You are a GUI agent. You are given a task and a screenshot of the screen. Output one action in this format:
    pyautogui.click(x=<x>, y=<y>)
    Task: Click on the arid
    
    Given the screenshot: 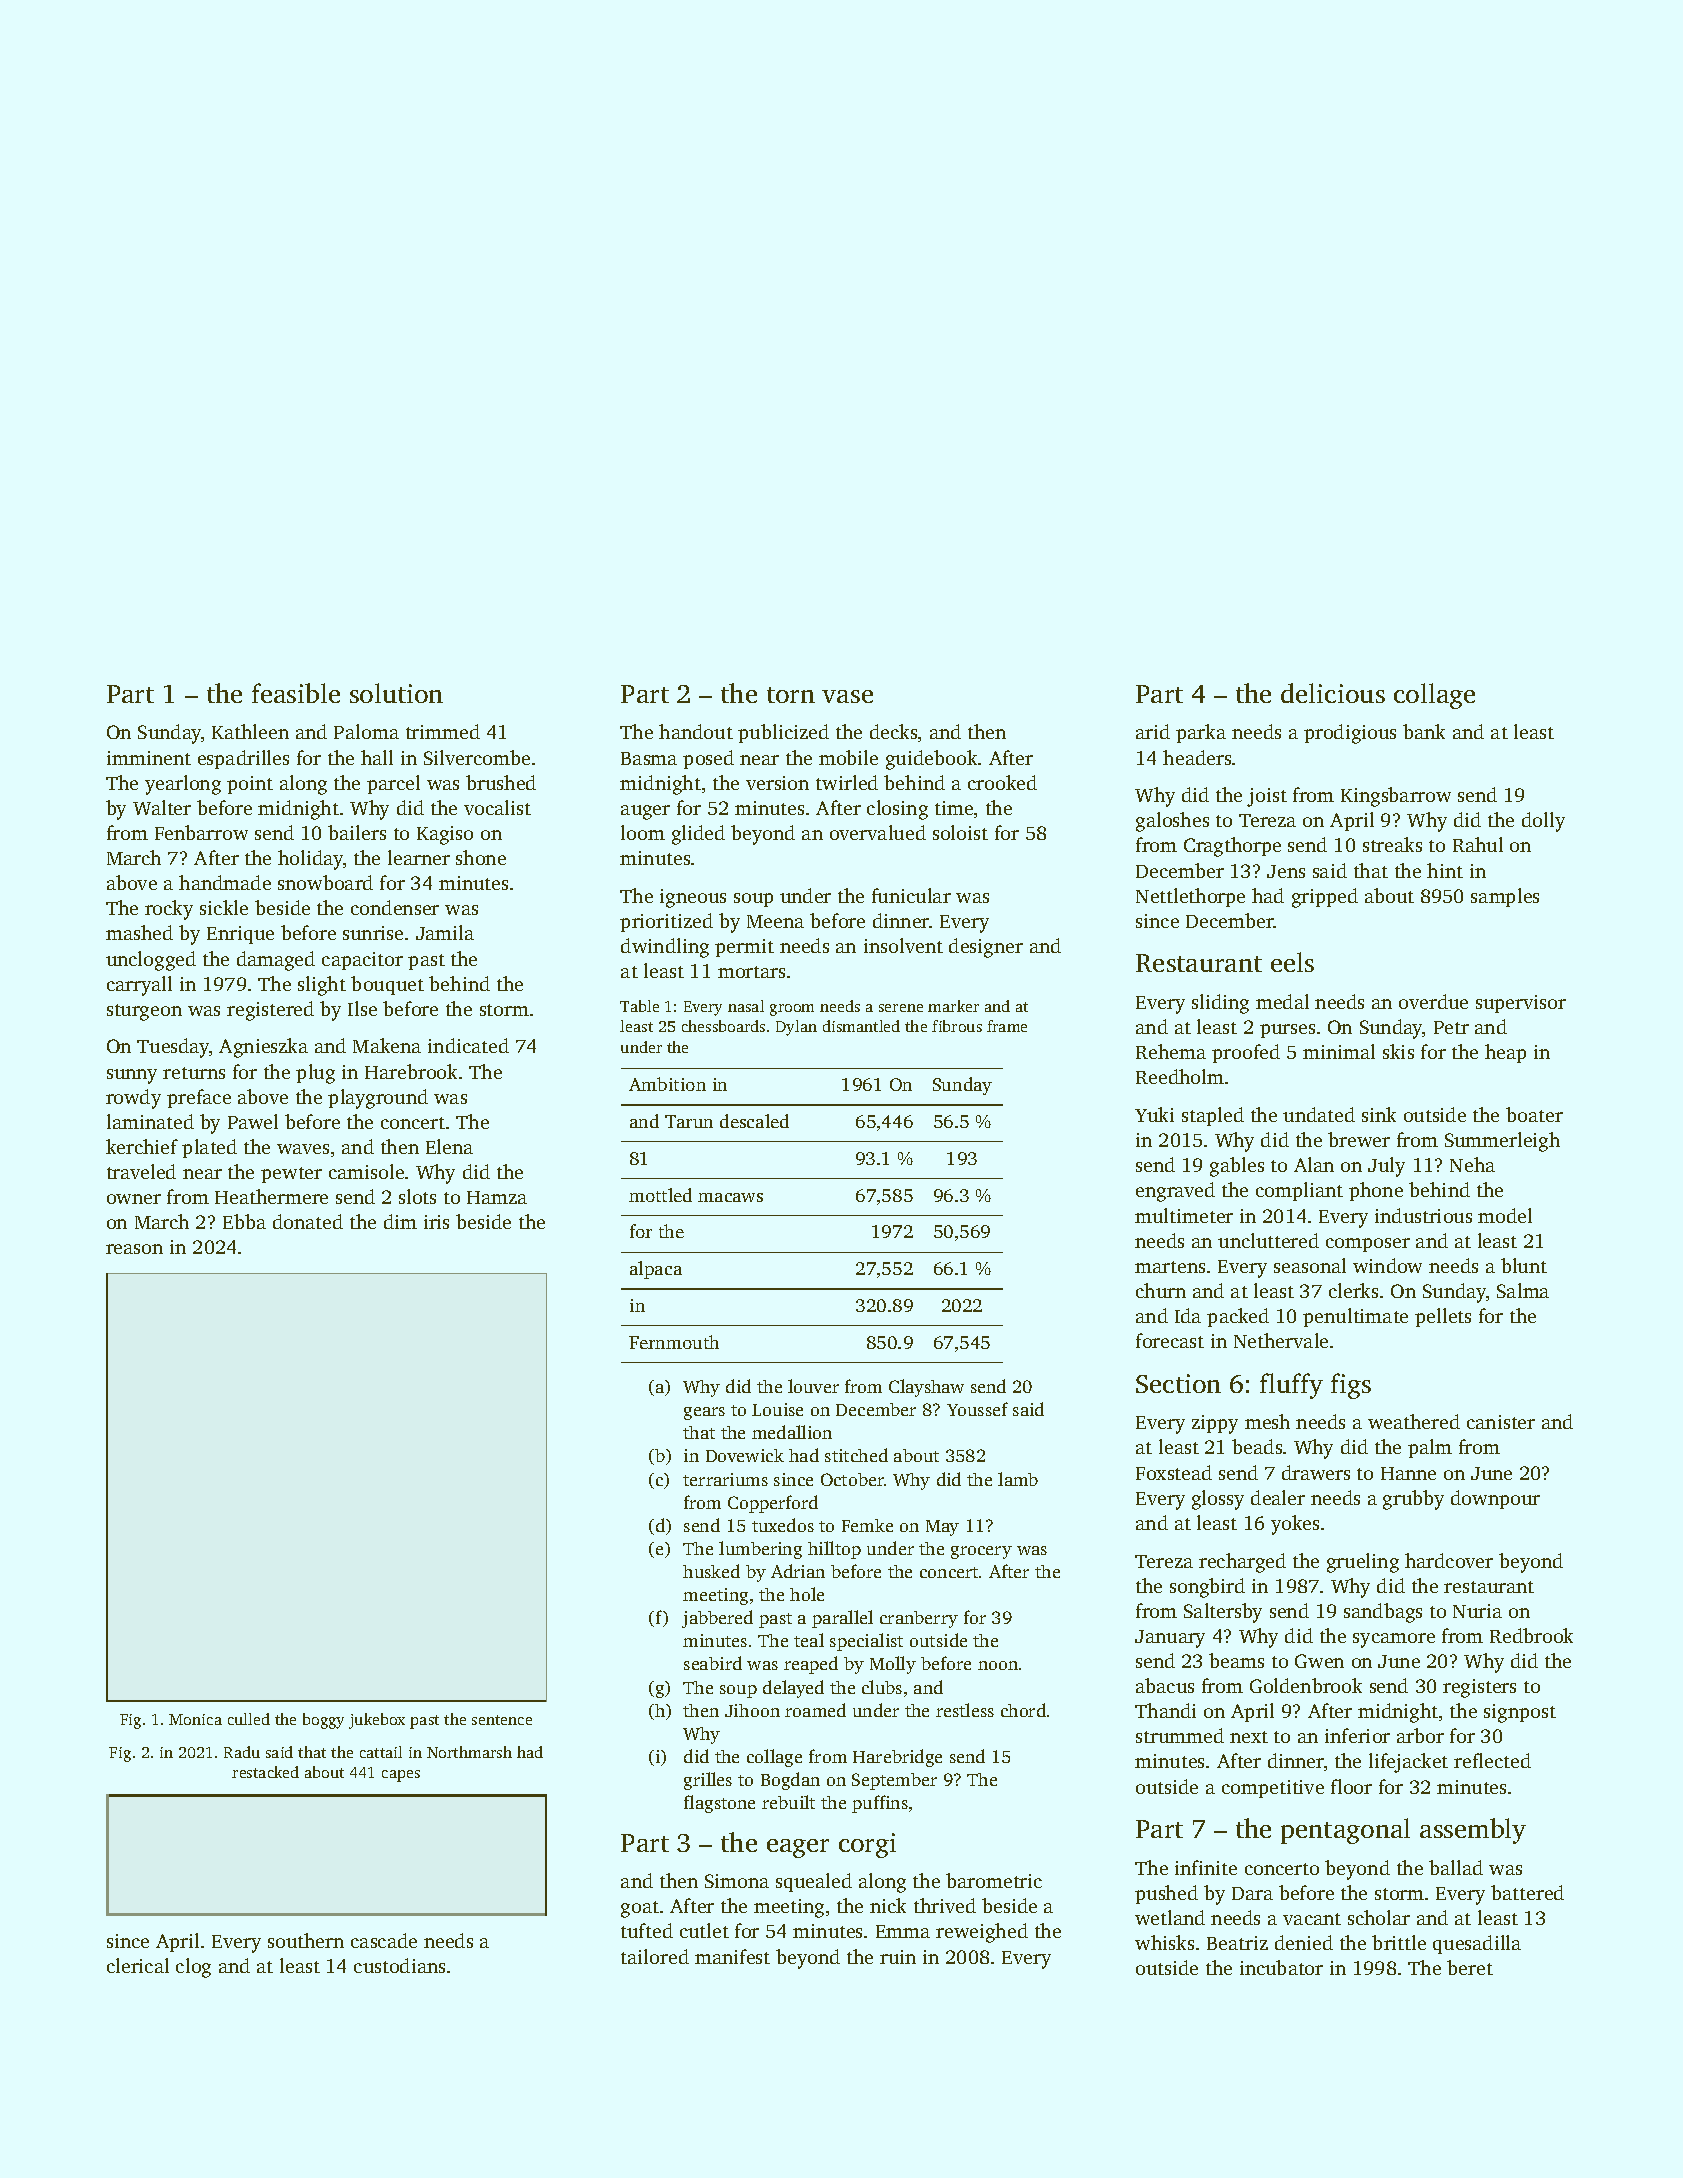 What is the action you would take?
    pyautogui.click(x=1153, y=731)
